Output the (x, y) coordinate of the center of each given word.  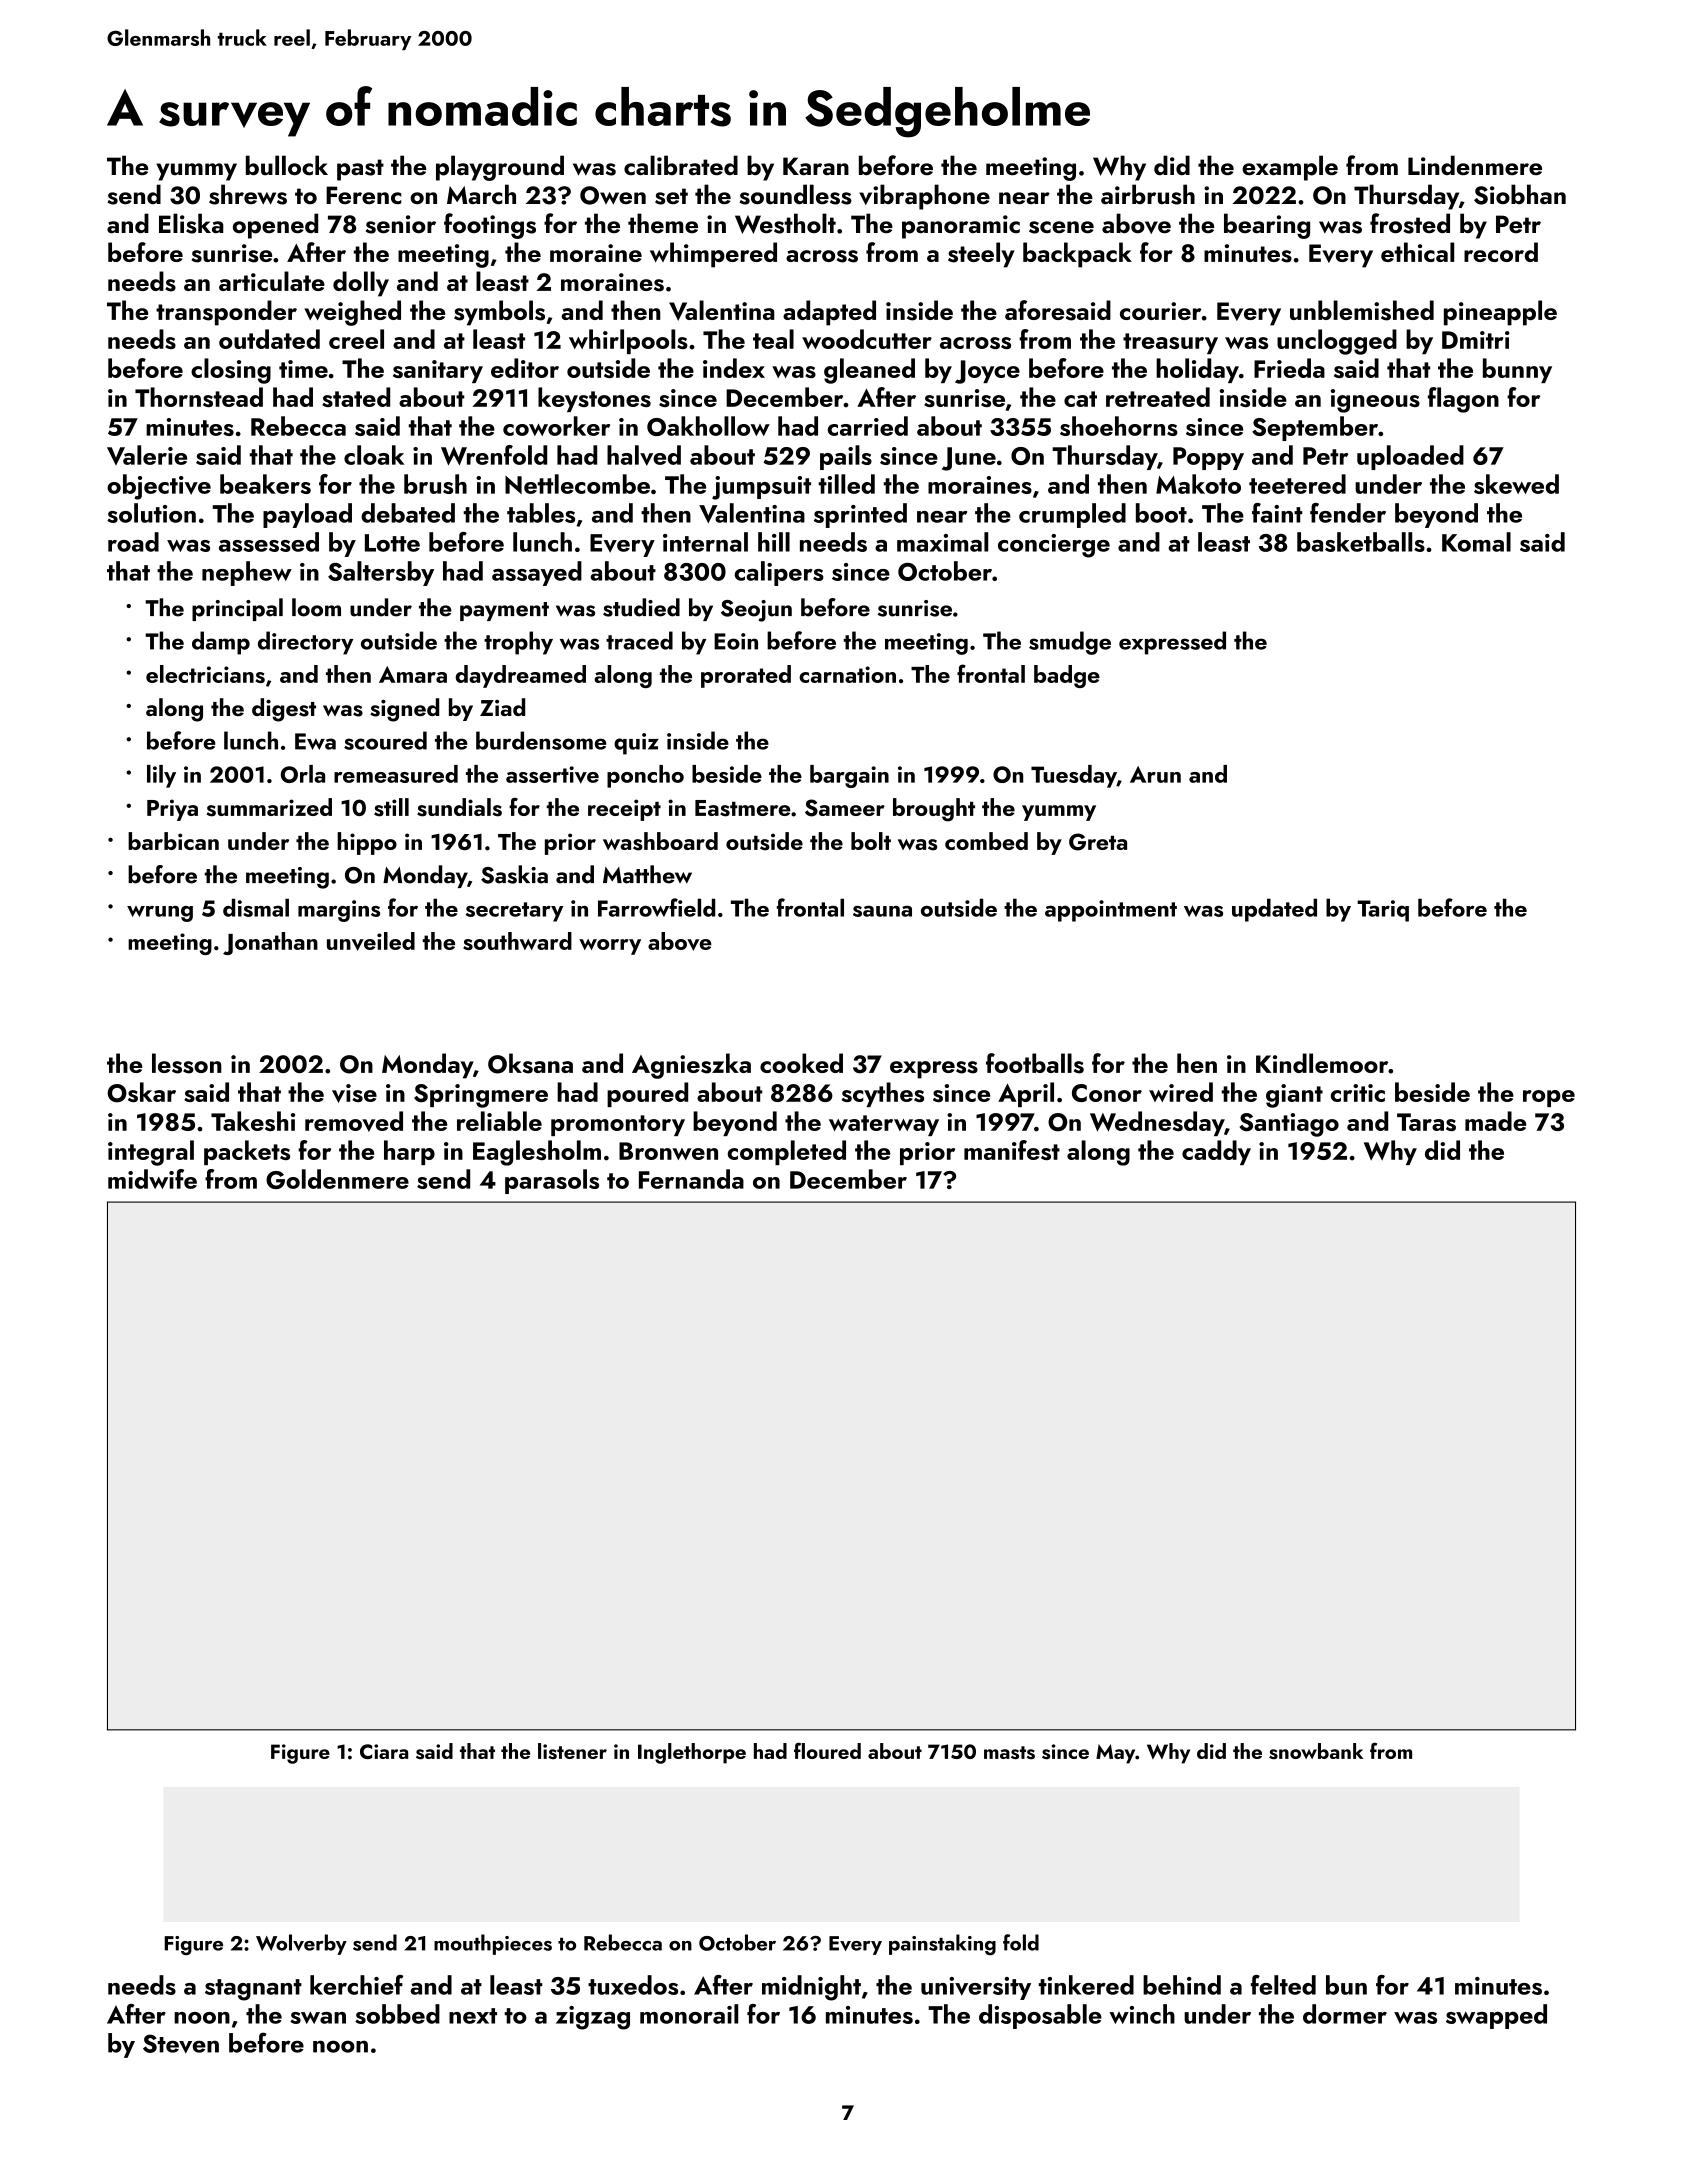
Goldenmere (337, 1179)
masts (1009, 1753)
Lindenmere (1475, 165)
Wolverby (301, 1944)
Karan (816, 166)
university (976, 1988)
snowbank (1316, 1751)
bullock (287, 165)
